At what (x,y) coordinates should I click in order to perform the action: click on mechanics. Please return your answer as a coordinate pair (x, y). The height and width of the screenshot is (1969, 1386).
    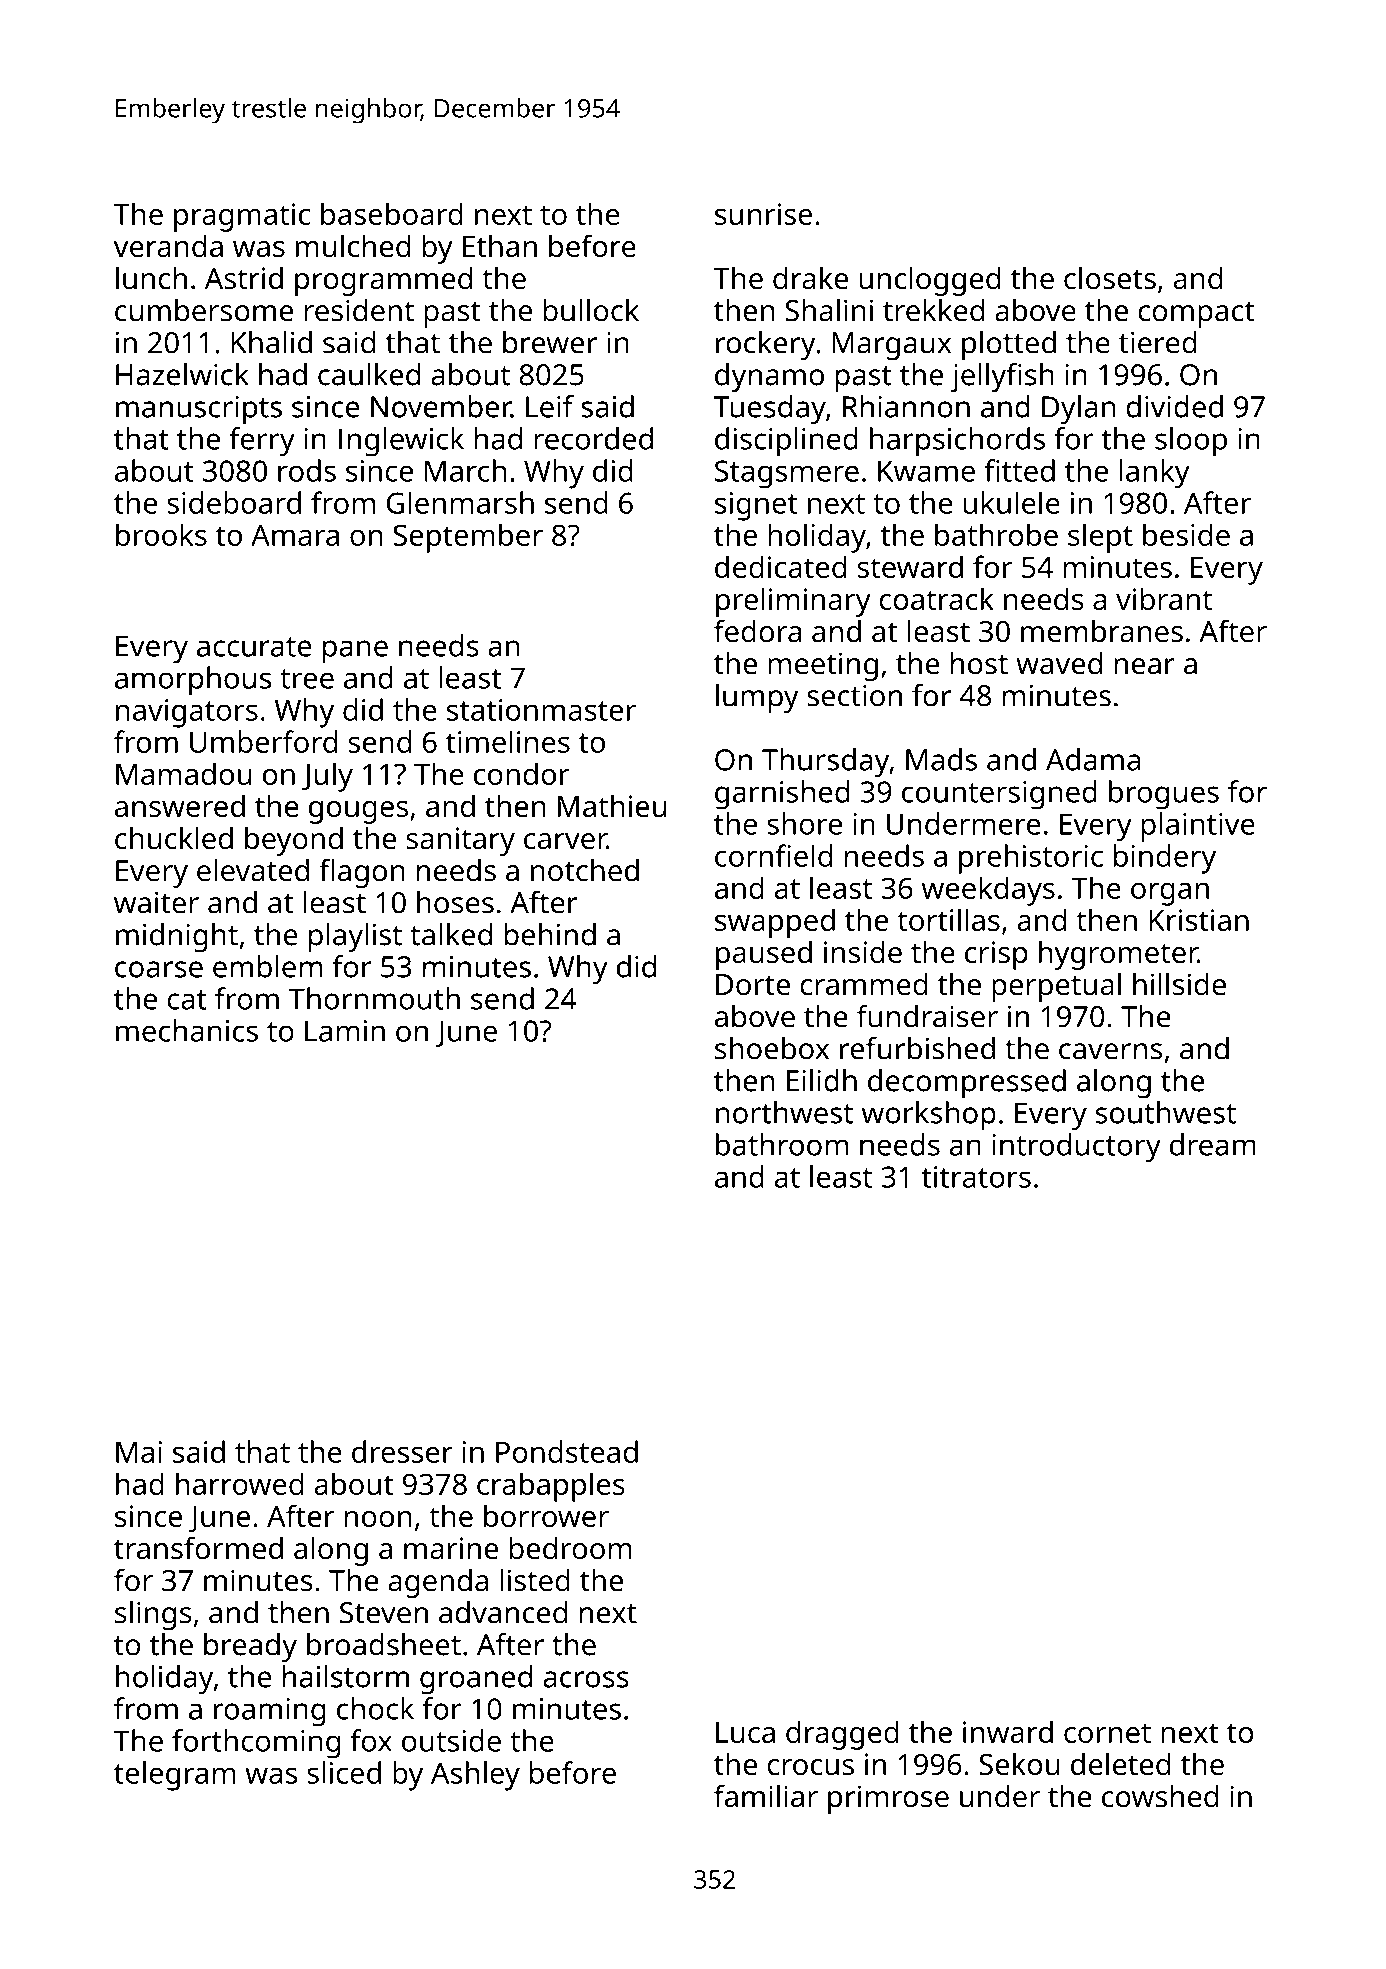
    Looking at the image, I should click on (187, 1030).
